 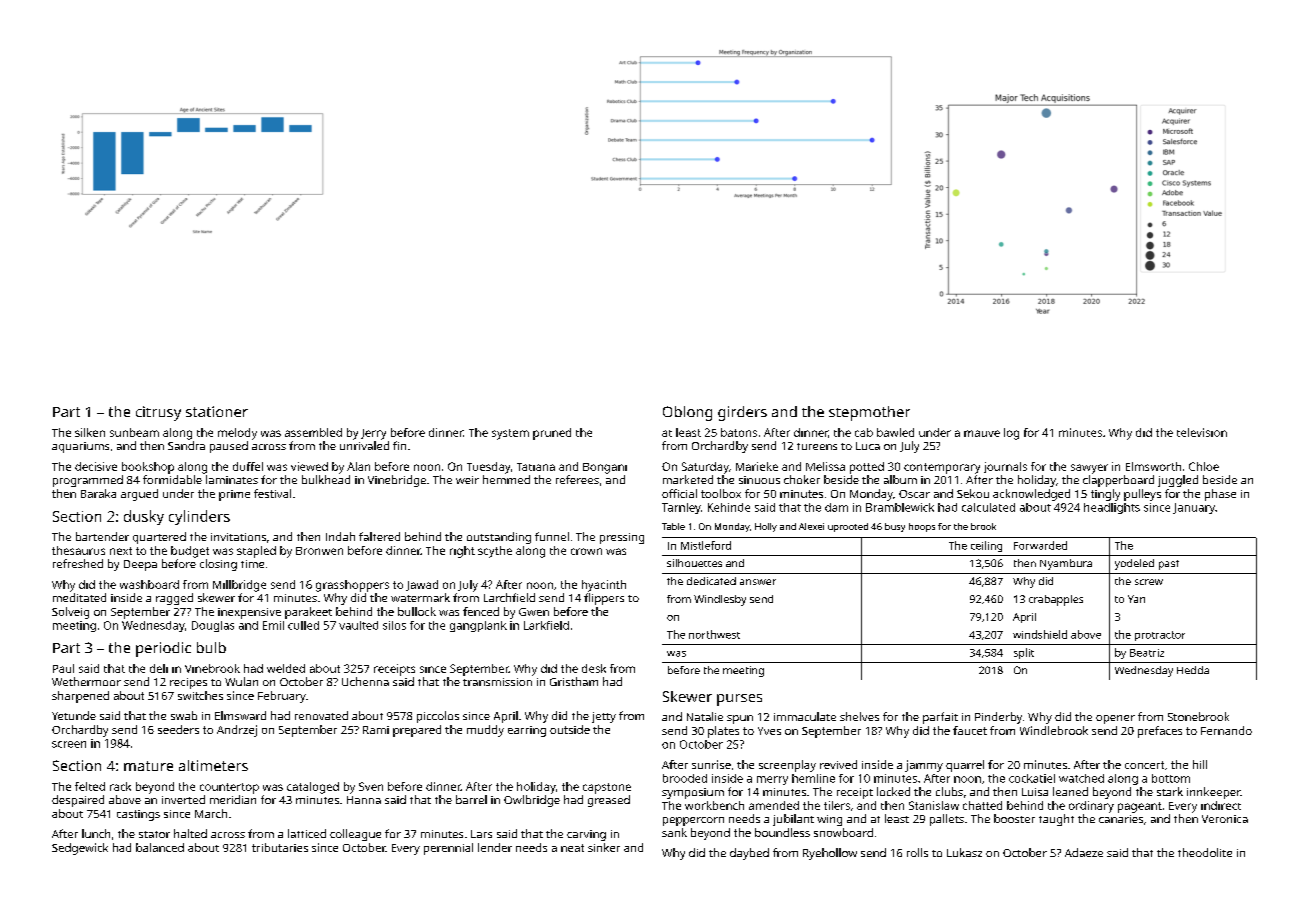 What do you see at coordinates (604, 717) in the screenshot?
I see `jetty` at bounding box center [604, 717].
